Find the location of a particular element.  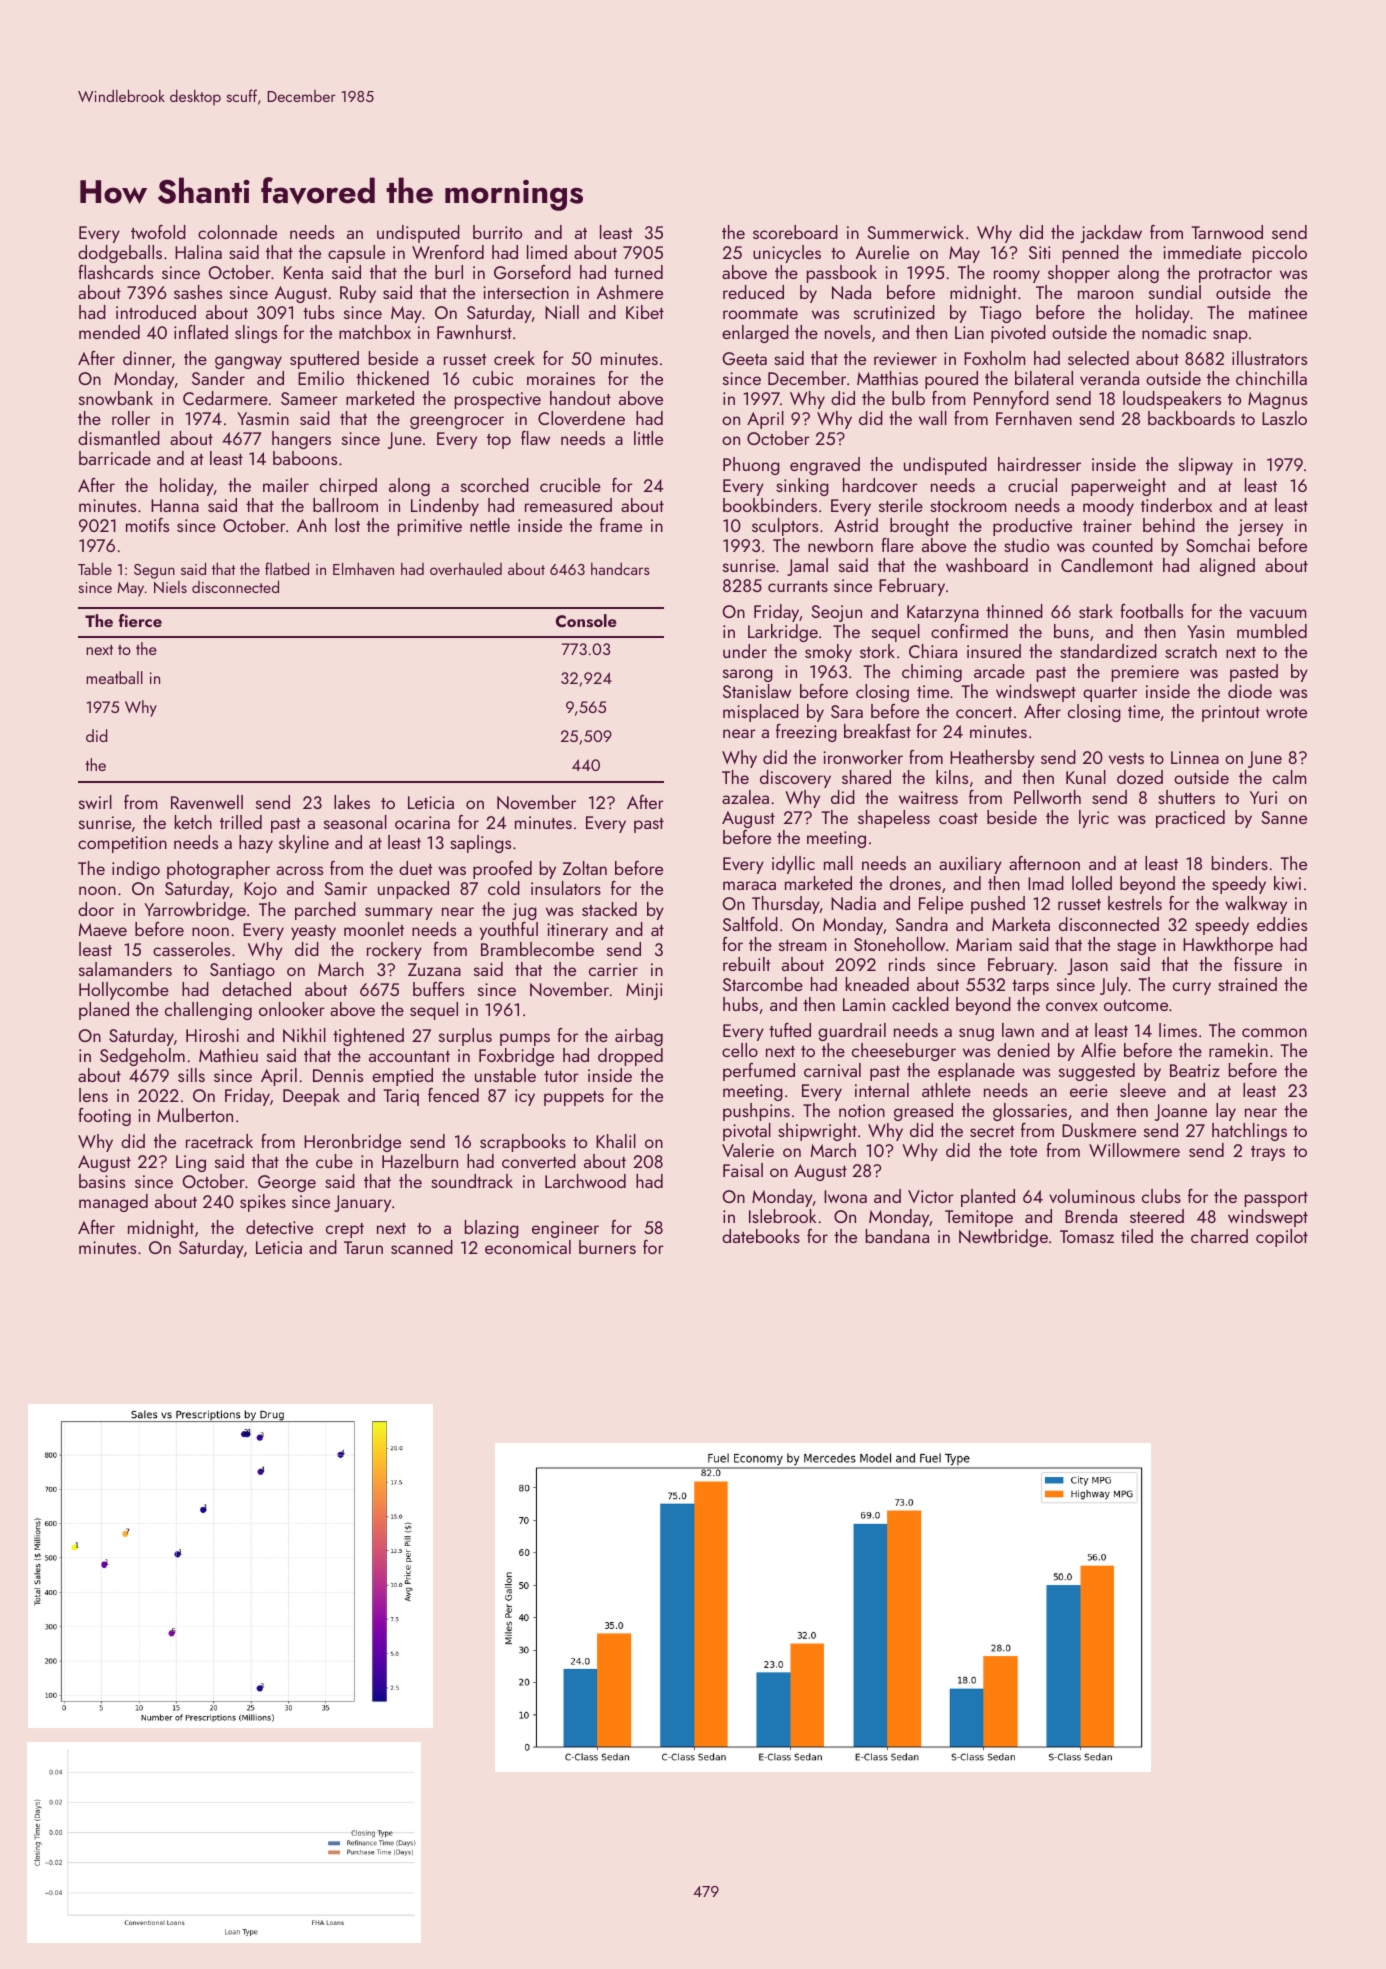

jackdaw is located at coordinates (1111, 234).
